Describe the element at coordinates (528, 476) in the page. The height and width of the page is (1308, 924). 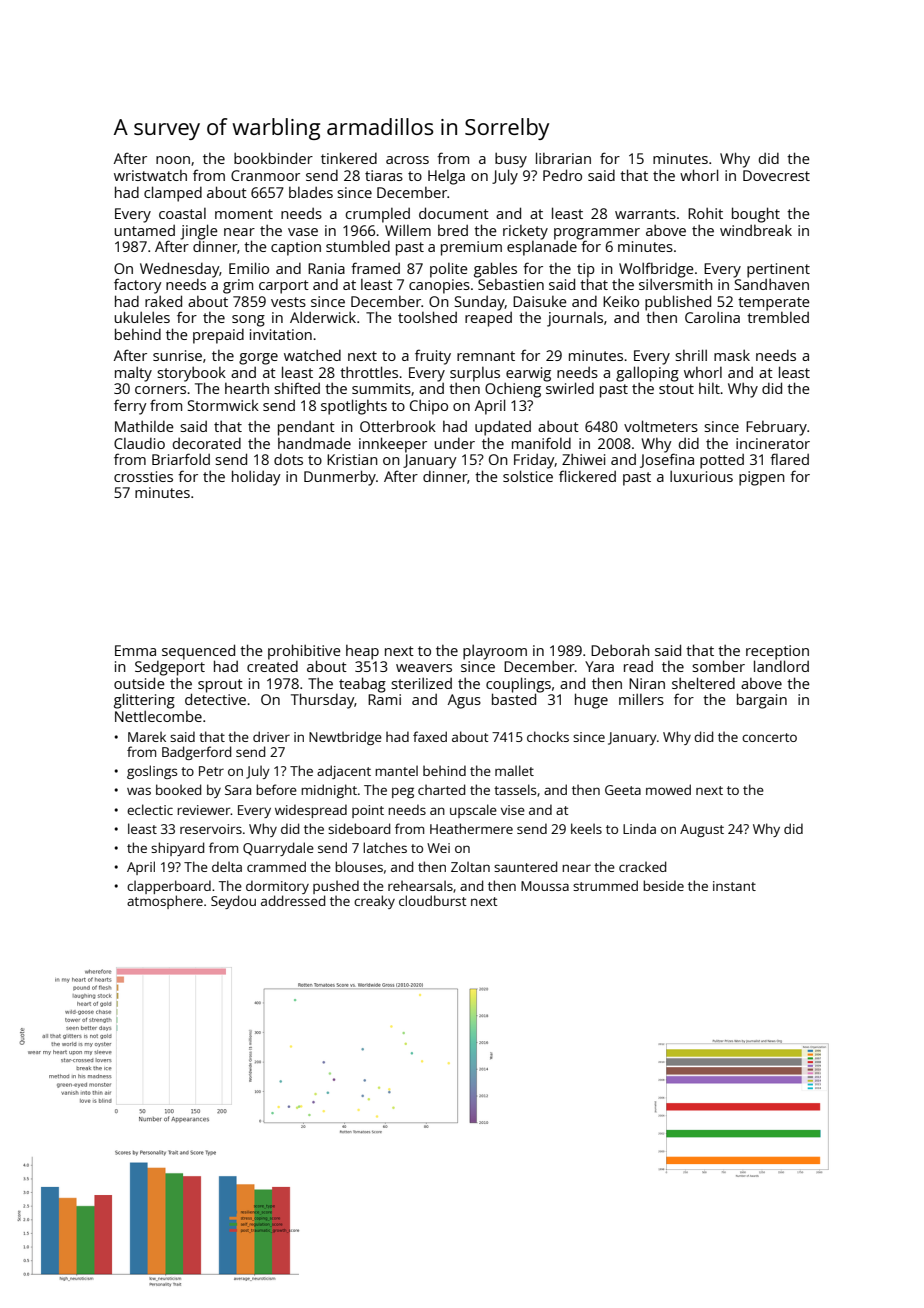
I see `solstice` at that location.
